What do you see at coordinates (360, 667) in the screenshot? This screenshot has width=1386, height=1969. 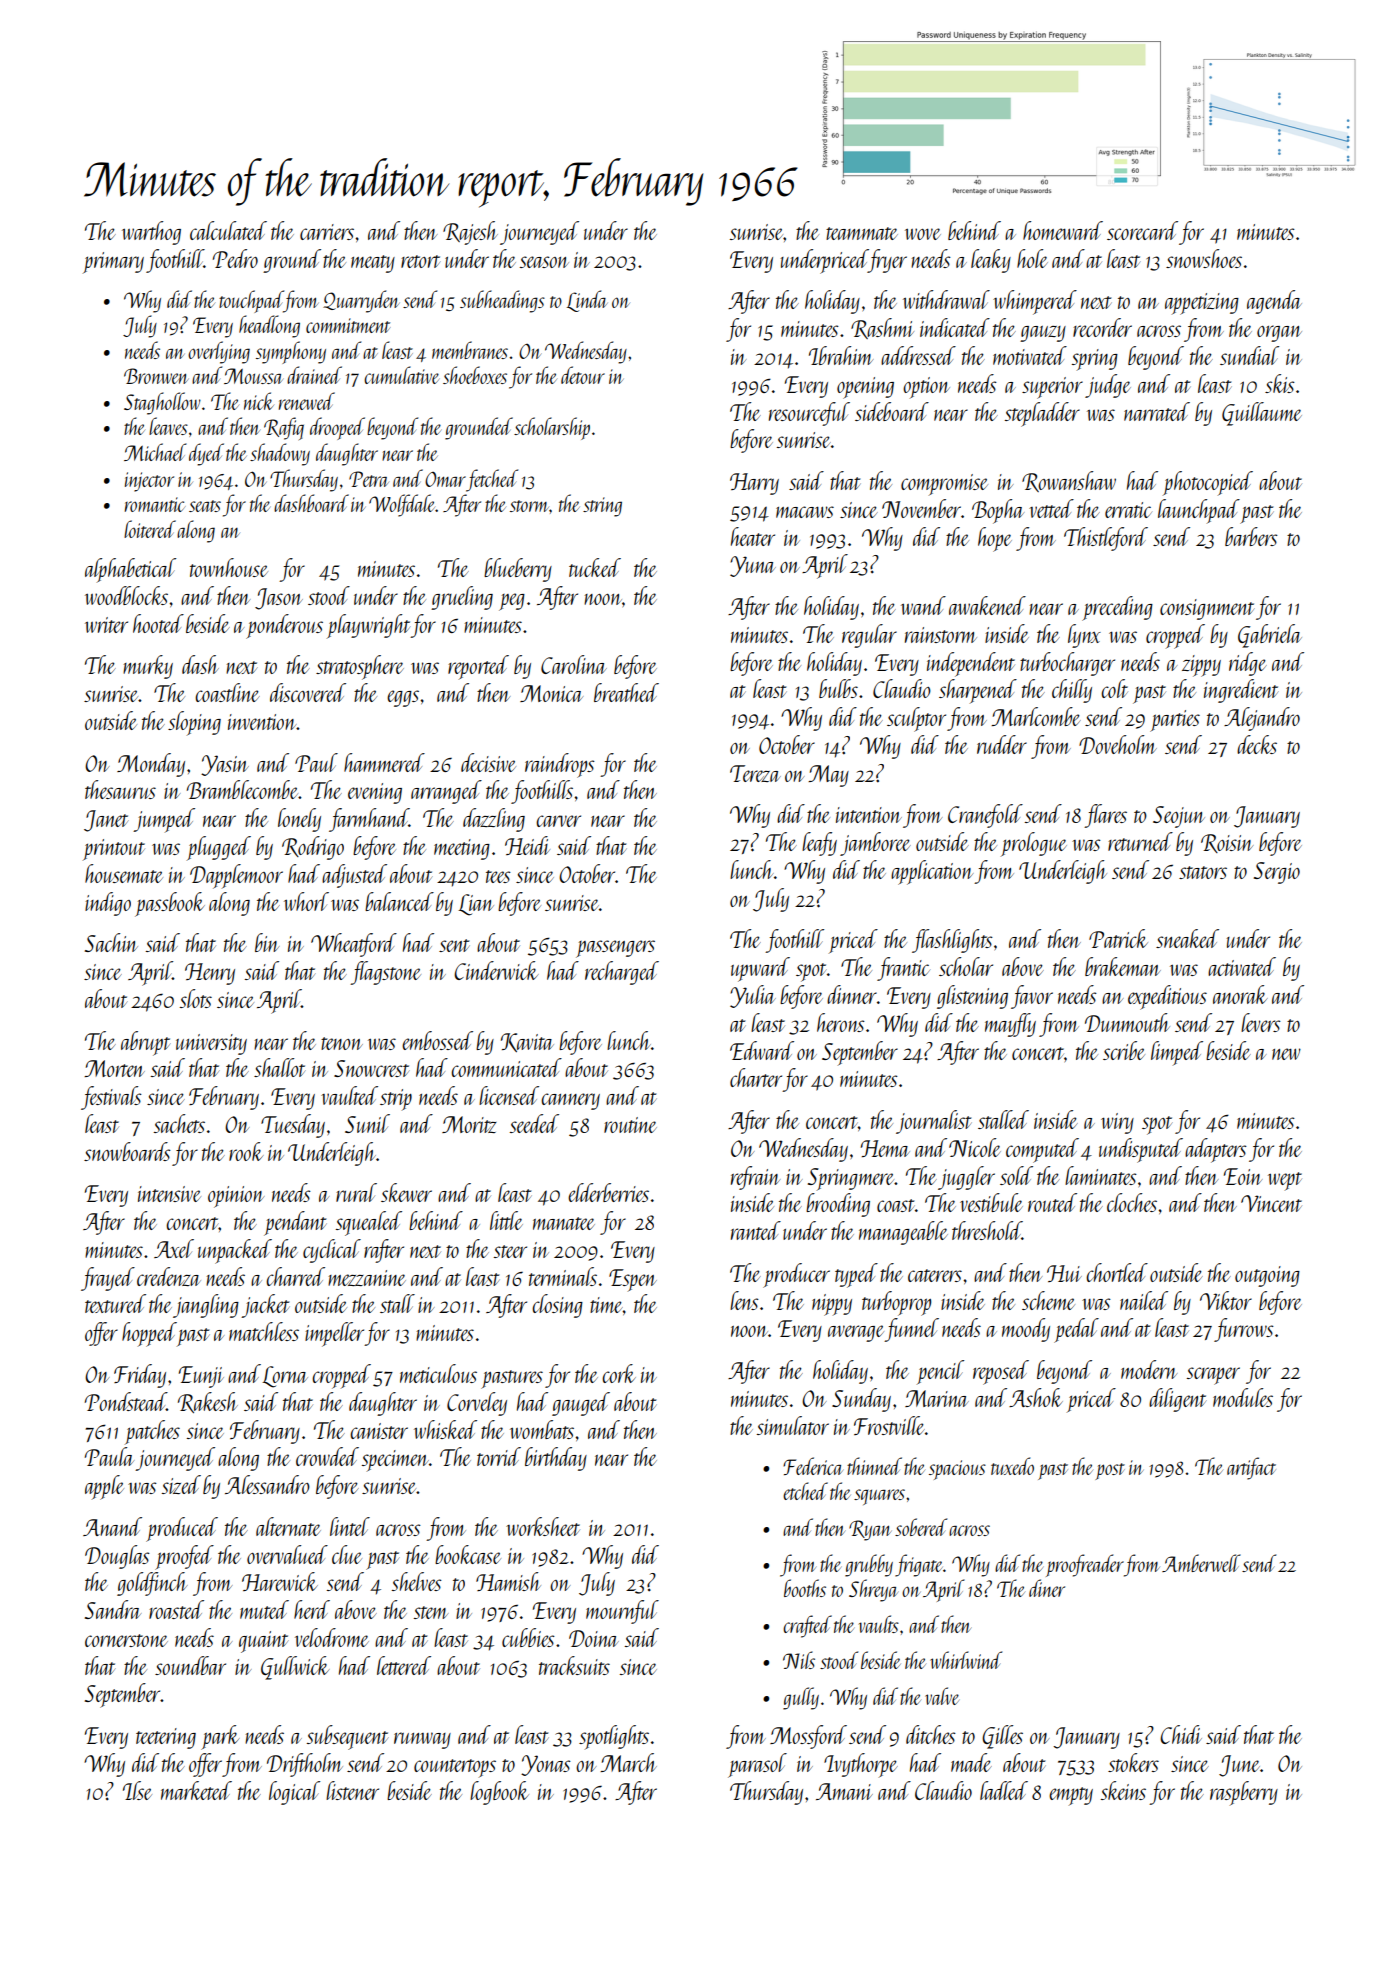 I see `stratosphere` at bounding box center [360, 667].
